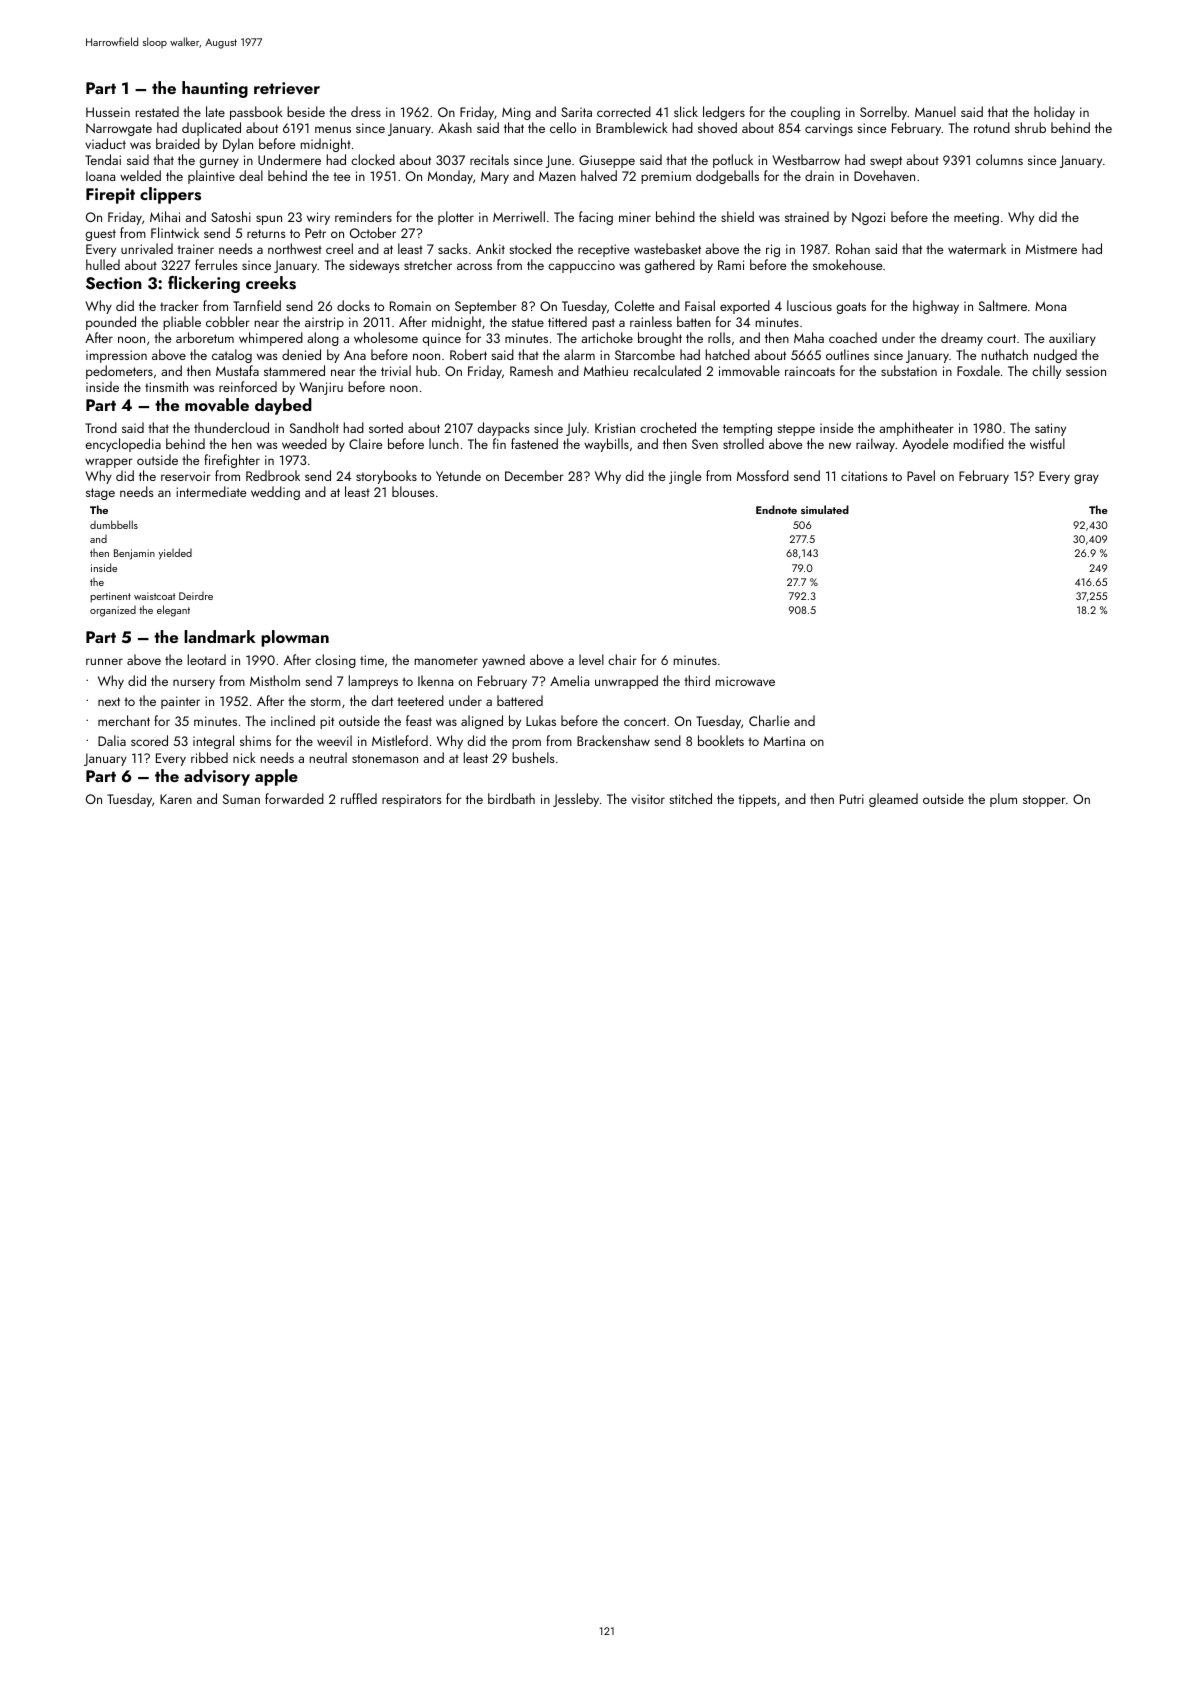 Image resolution: width=1198 pixels, height=1695 pixels. What do you see at coordinates (294, 798) in the screenshot?
I see `forwarded` at bounding box center [294, 798].
